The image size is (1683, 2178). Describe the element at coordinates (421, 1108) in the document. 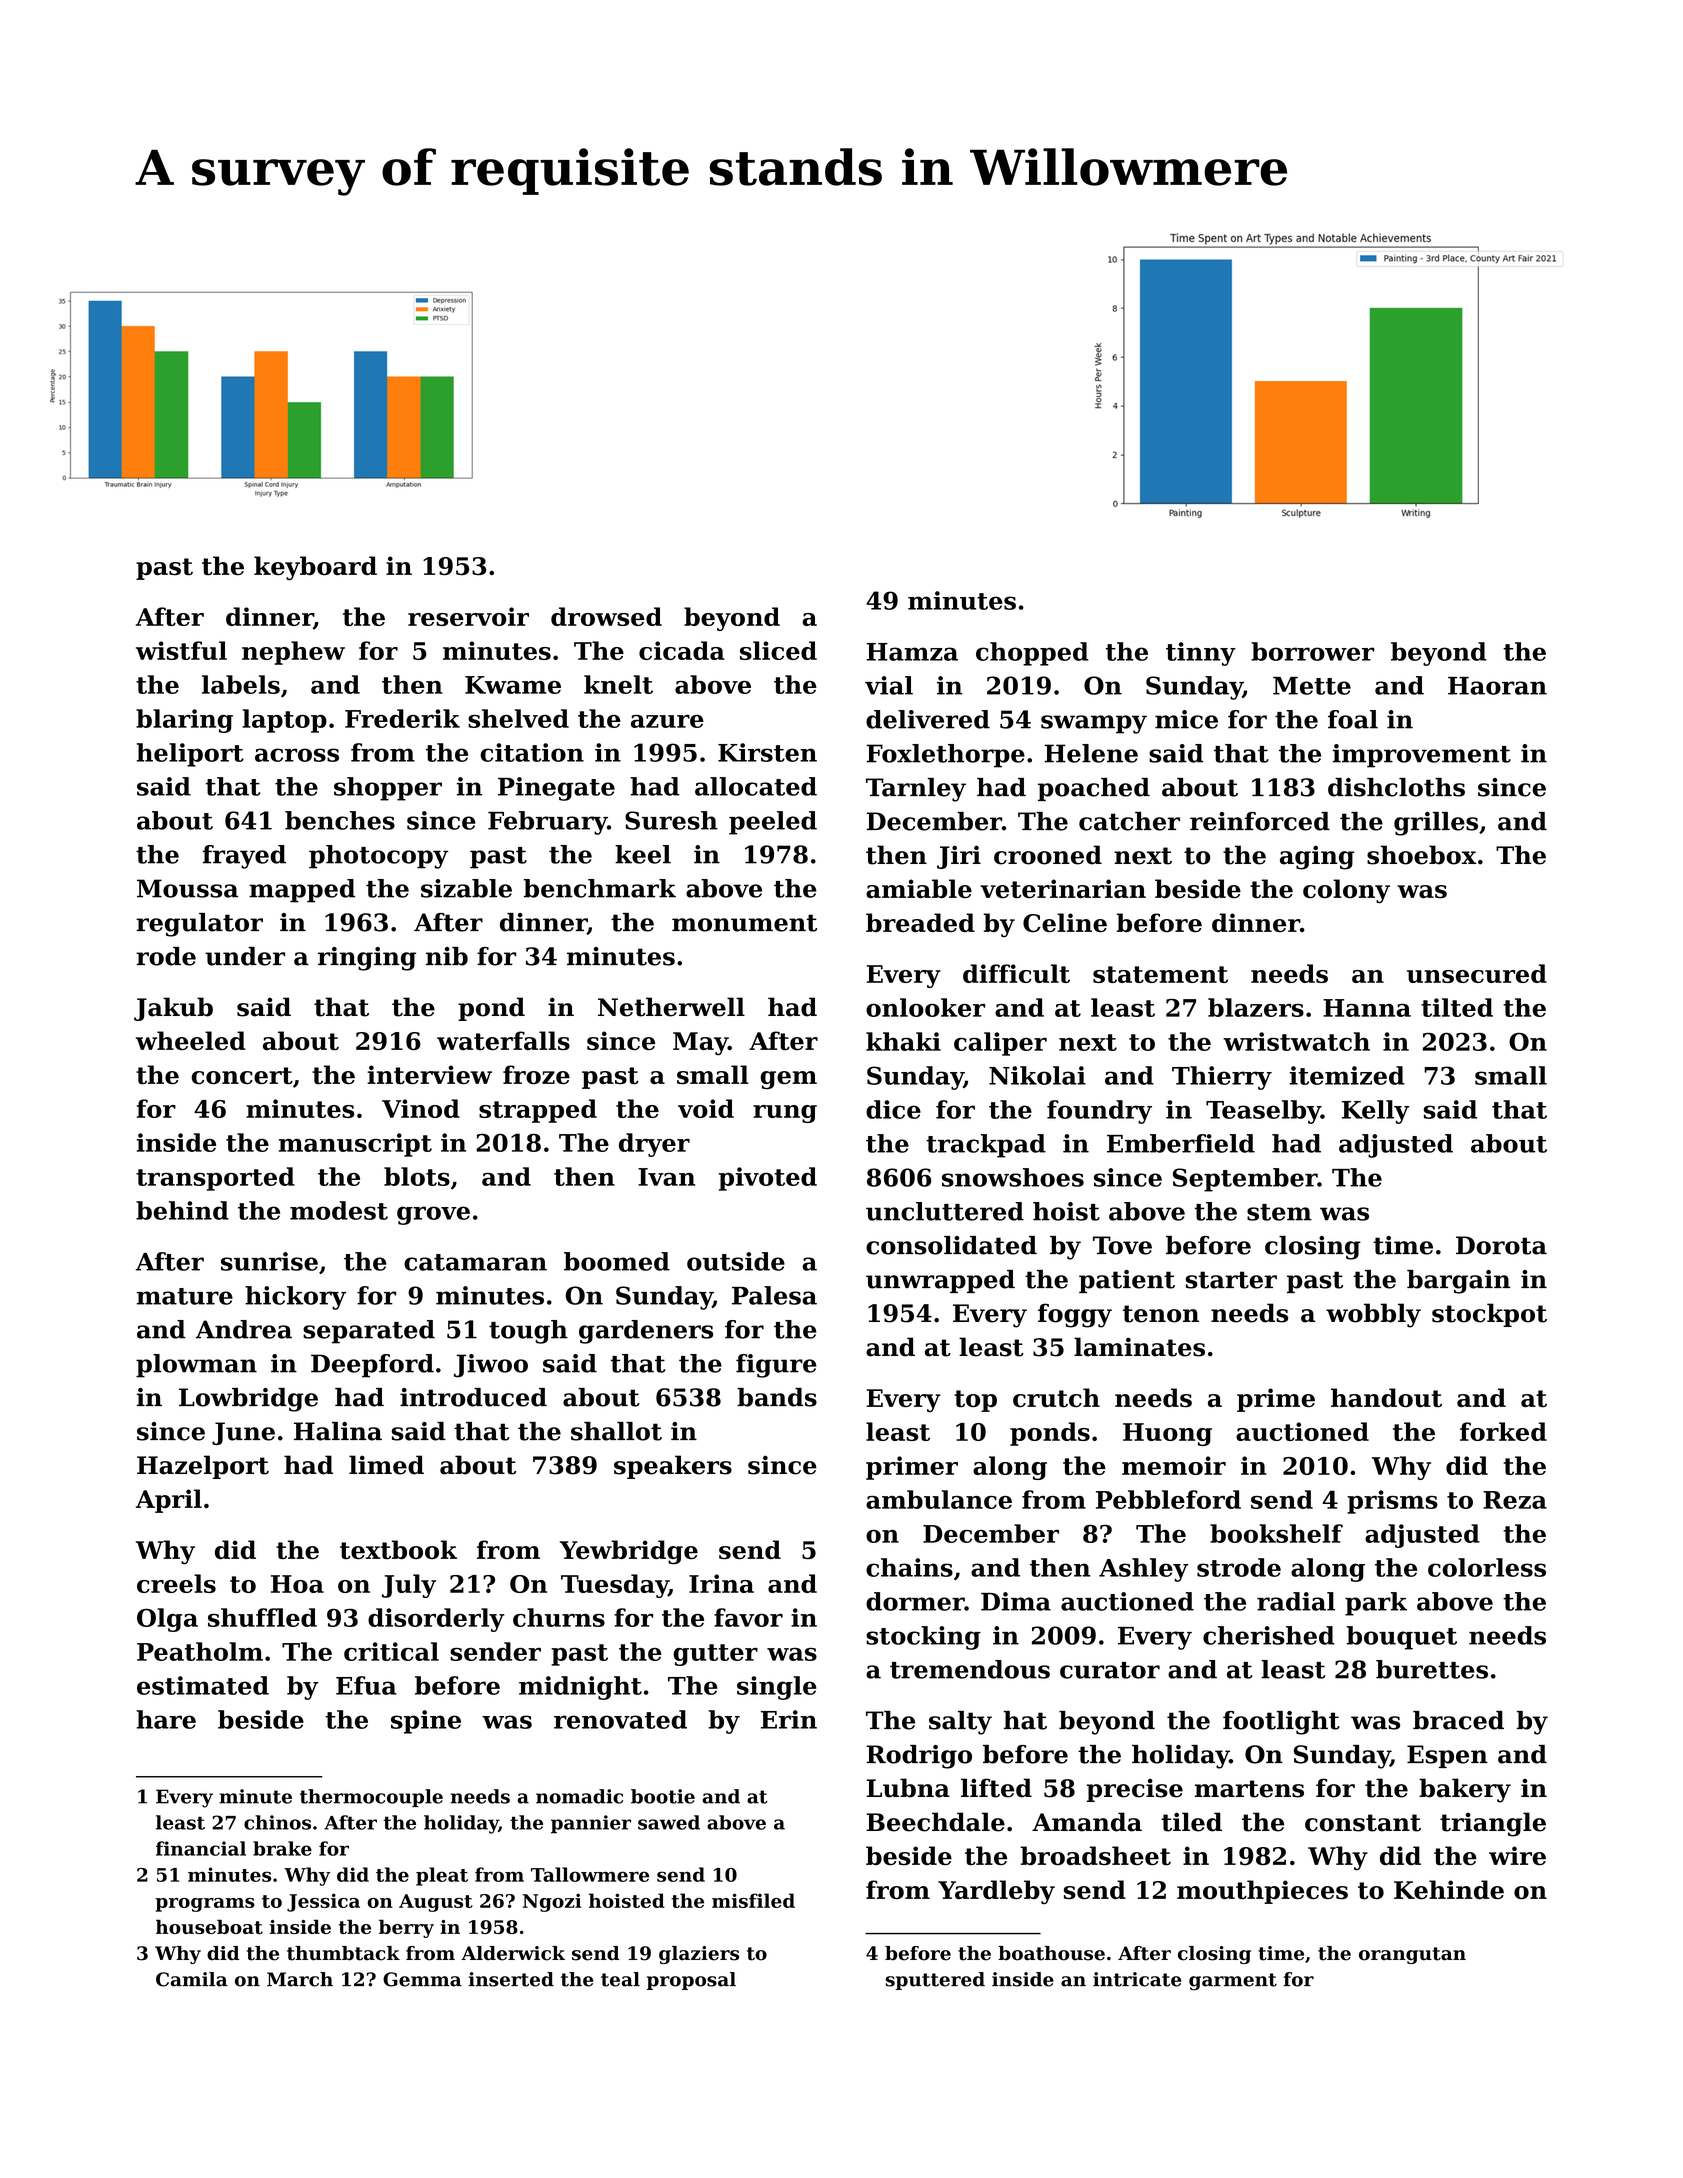

I see `Vinod` at that location.
